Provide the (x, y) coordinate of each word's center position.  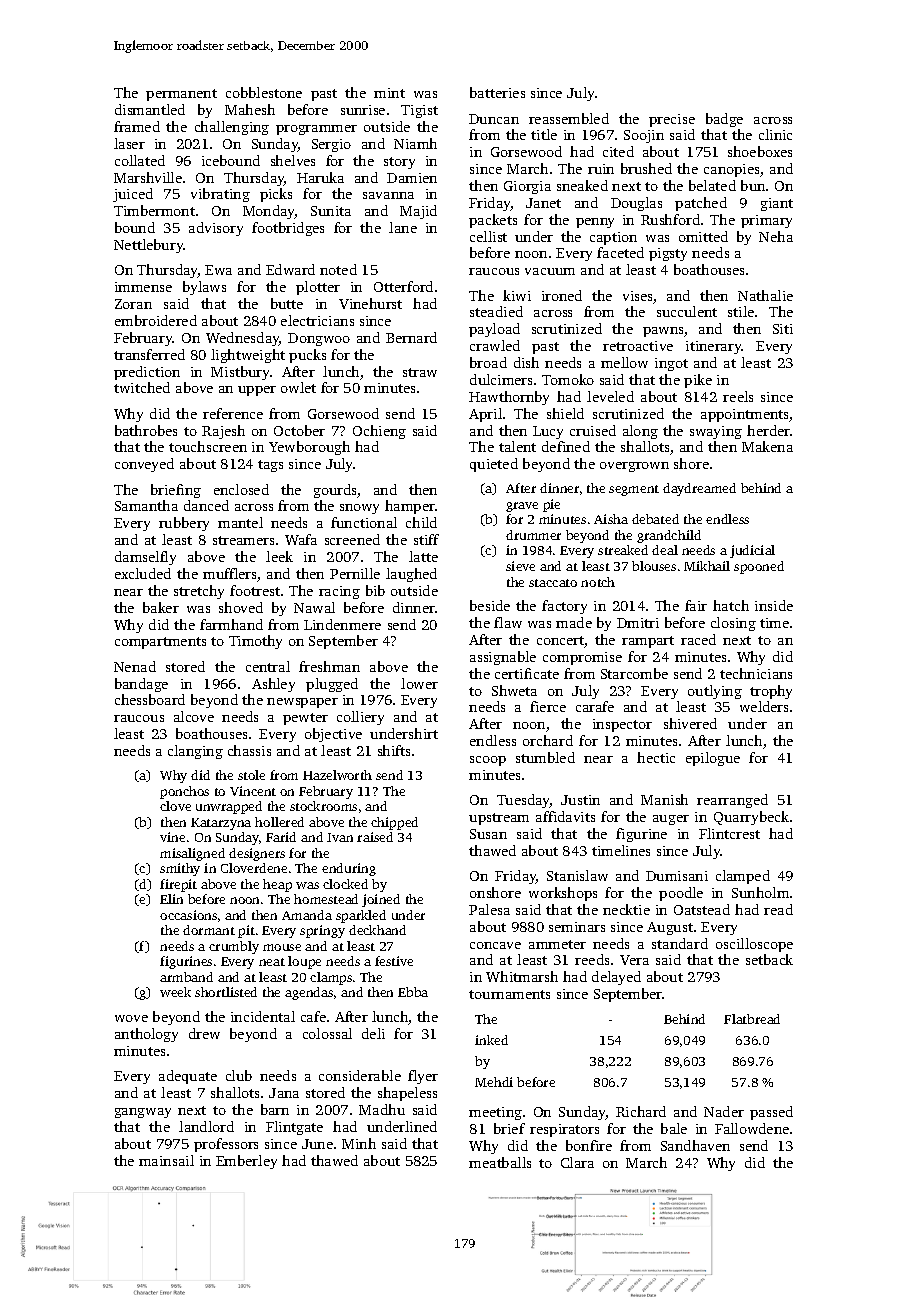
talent (517, 446)
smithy (180, 869)
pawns (664, 332)
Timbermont (154, 210)
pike (698, 381)
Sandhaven (695, 1145)
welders (764, 706)
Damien (412, 178)
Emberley (246, 1162)
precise (672, 120)
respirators (564, 1130)
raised (375, 837)
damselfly (145, 558)
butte (287, 303)
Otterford (403, 286)
